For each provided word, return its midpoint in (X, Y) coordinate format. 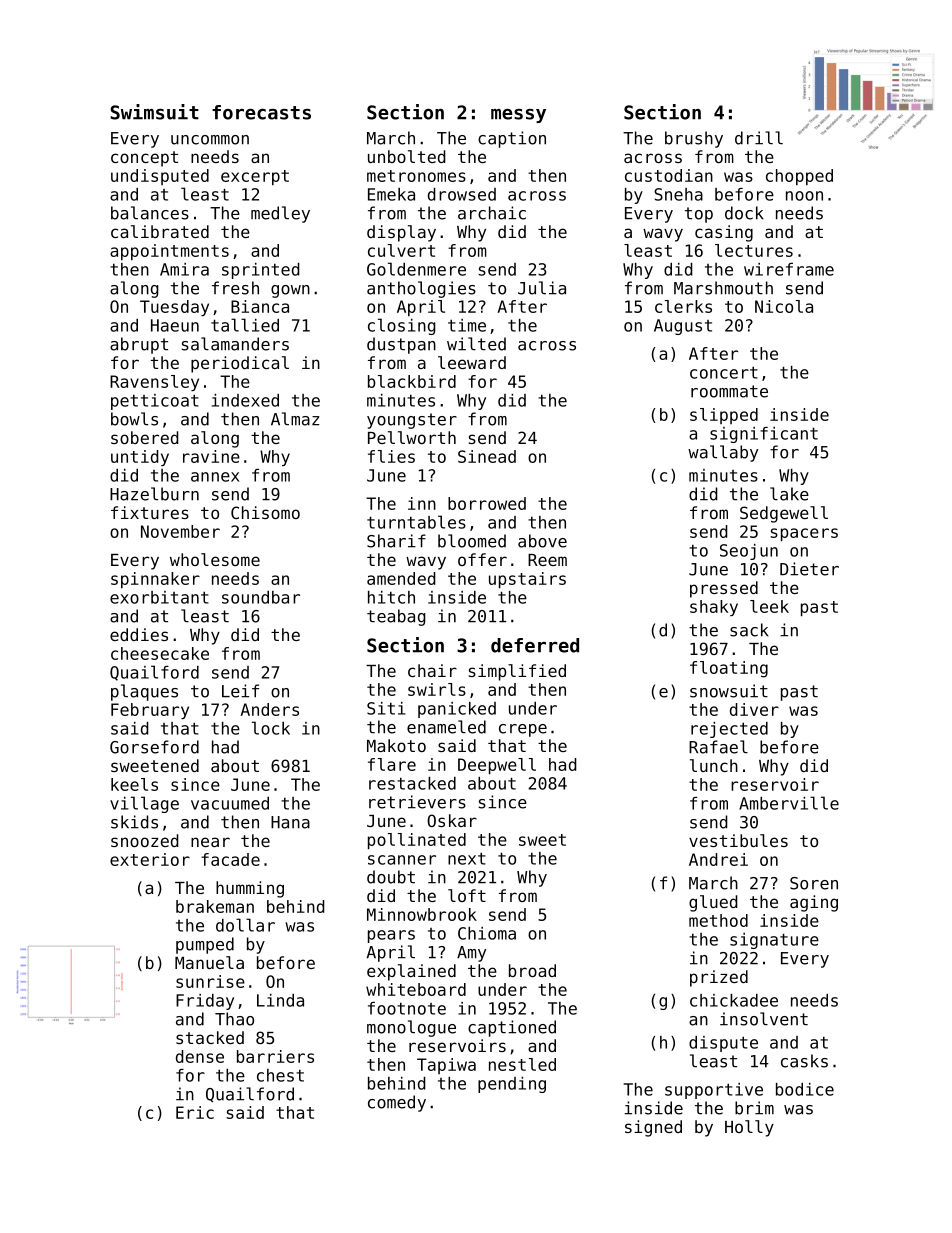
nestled (522, 1064)
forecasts (261, 112)
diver (754, 709)
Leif (240, 691)
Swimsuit (154, 112)
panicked (457, 710)
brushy (694, 139)
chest (280, 1075)
